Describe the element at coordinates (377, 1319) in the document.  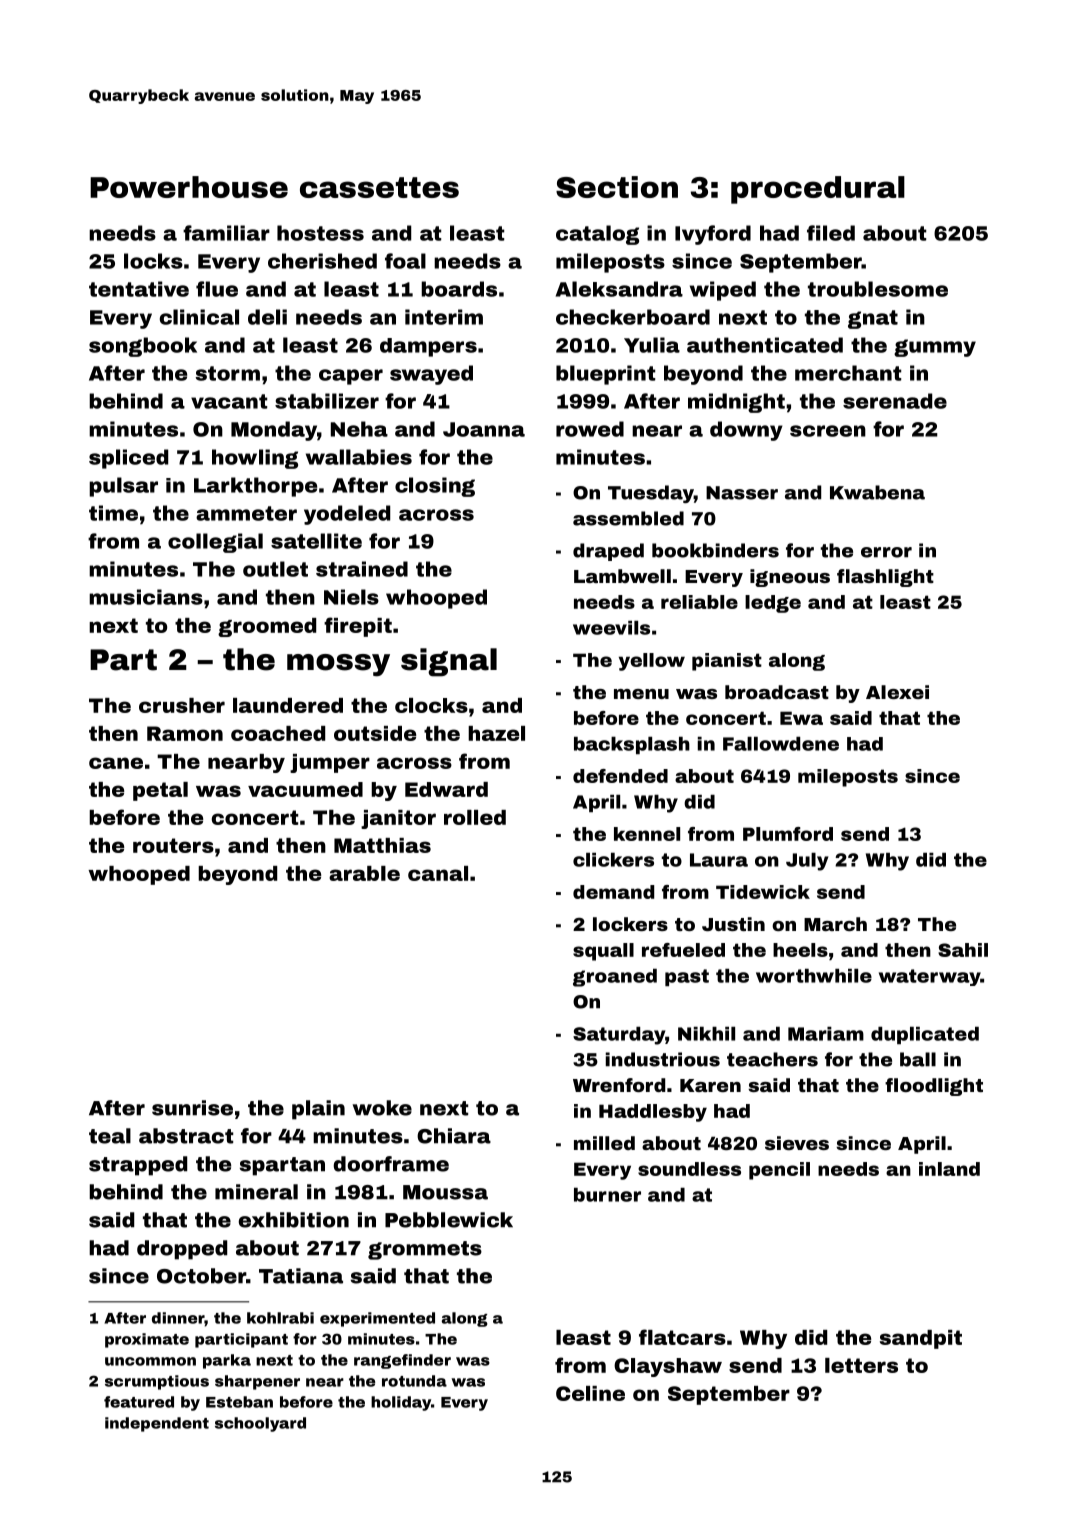
I see `experimented` at that location.
